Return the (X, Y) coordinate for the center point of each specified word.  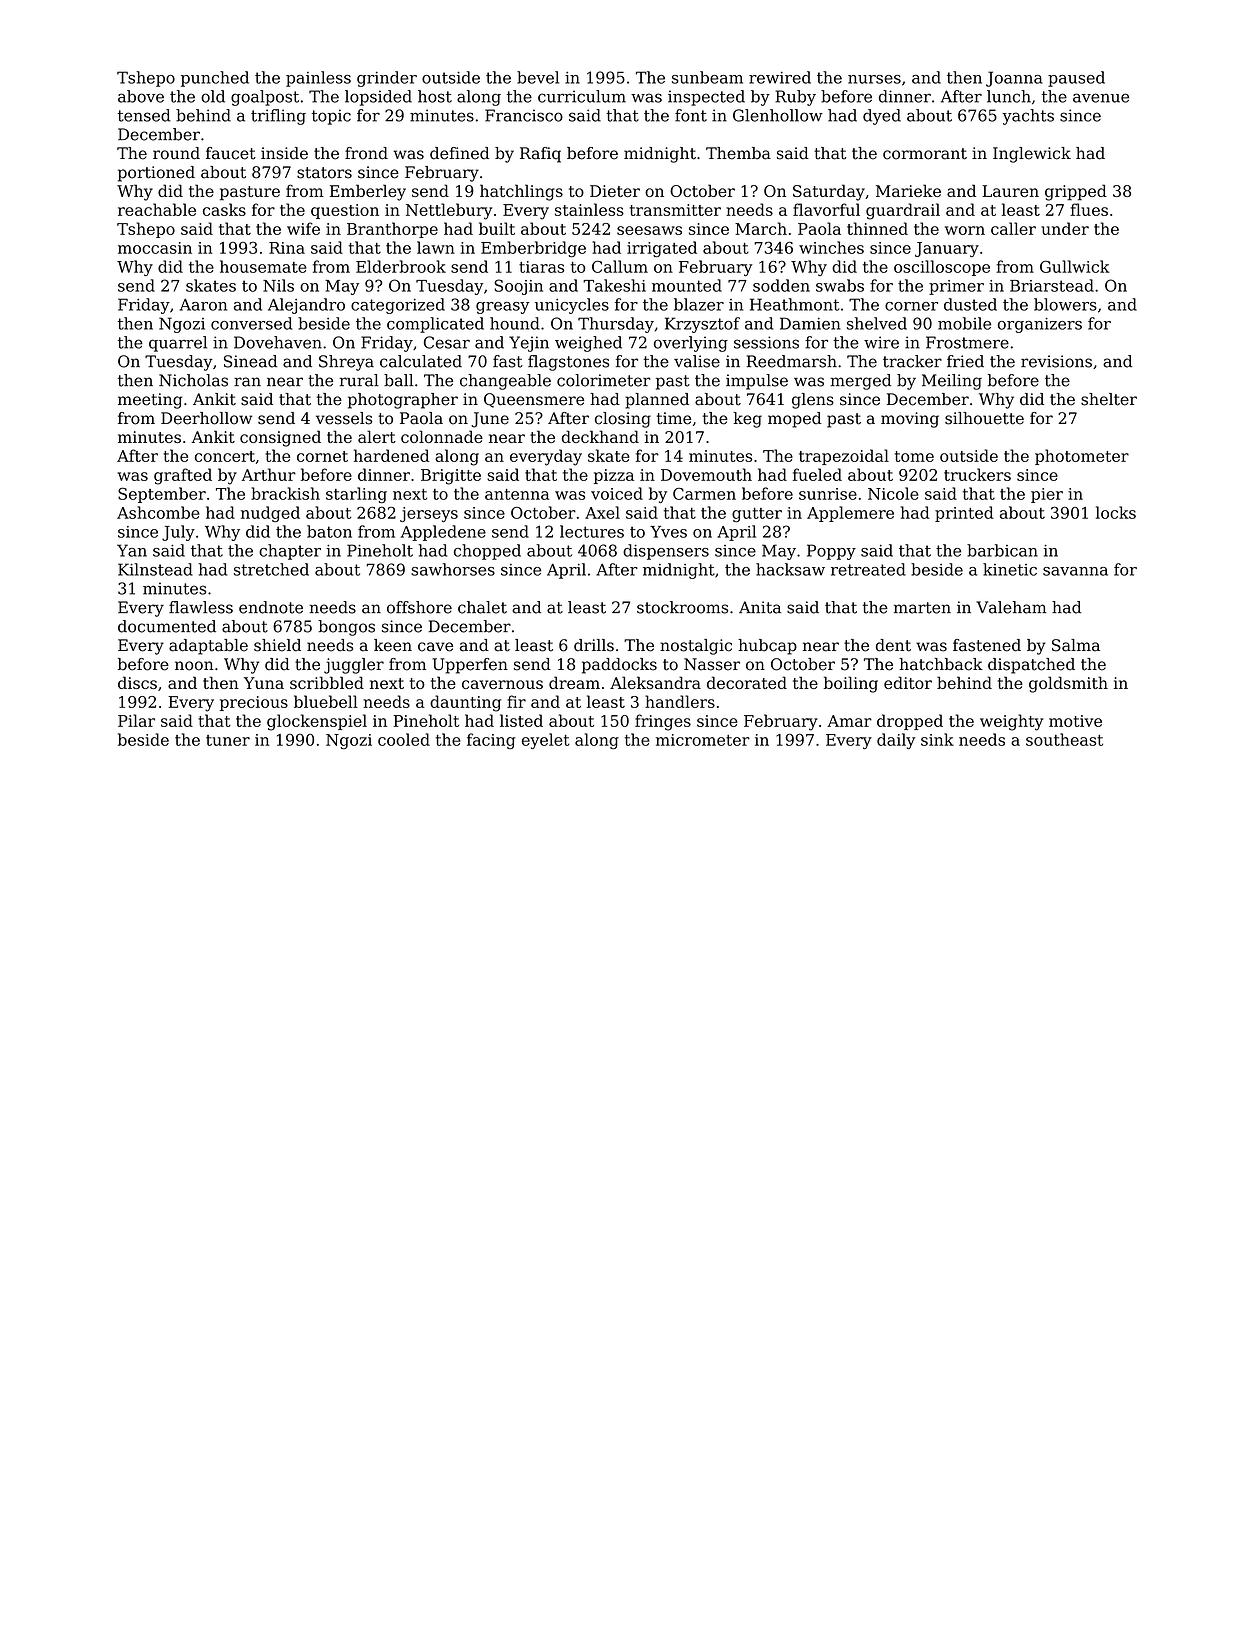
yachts (1028, 117)
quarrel (178, 344)
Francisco (524, 115)
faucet (231, 153)
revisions (1056, 361)
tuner (228, 740)
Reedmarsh (791, 361)
